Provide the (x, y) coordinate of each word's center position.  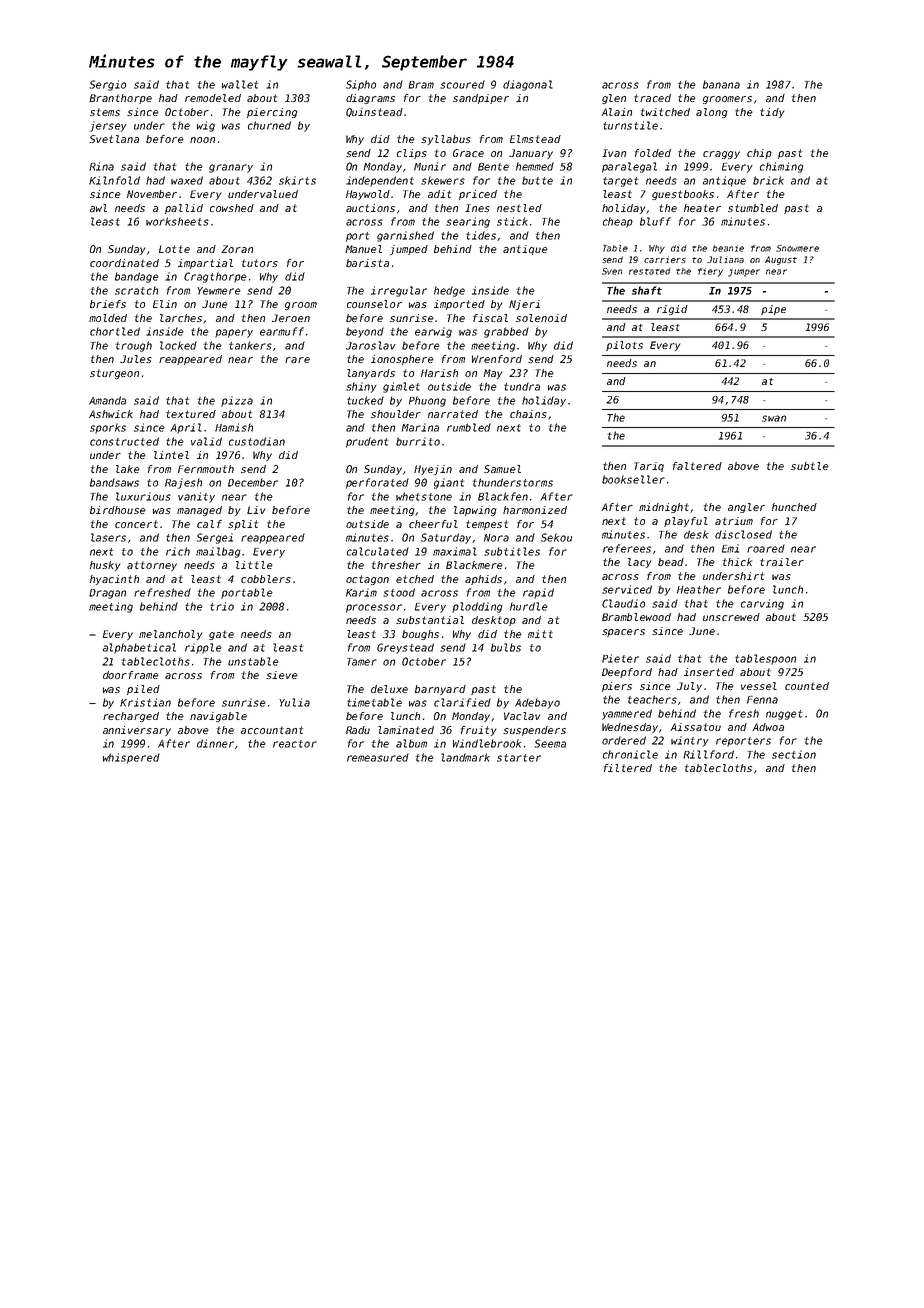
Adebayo (537, 703)
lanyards (371, 374)
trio (222, 606)
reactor (295, 744)
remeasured (378, 757)
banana (721, 84)
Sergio (108, 85)
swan (774, 418)
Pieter (620, 658)
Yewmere (219, 291)
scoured (462, 84)
